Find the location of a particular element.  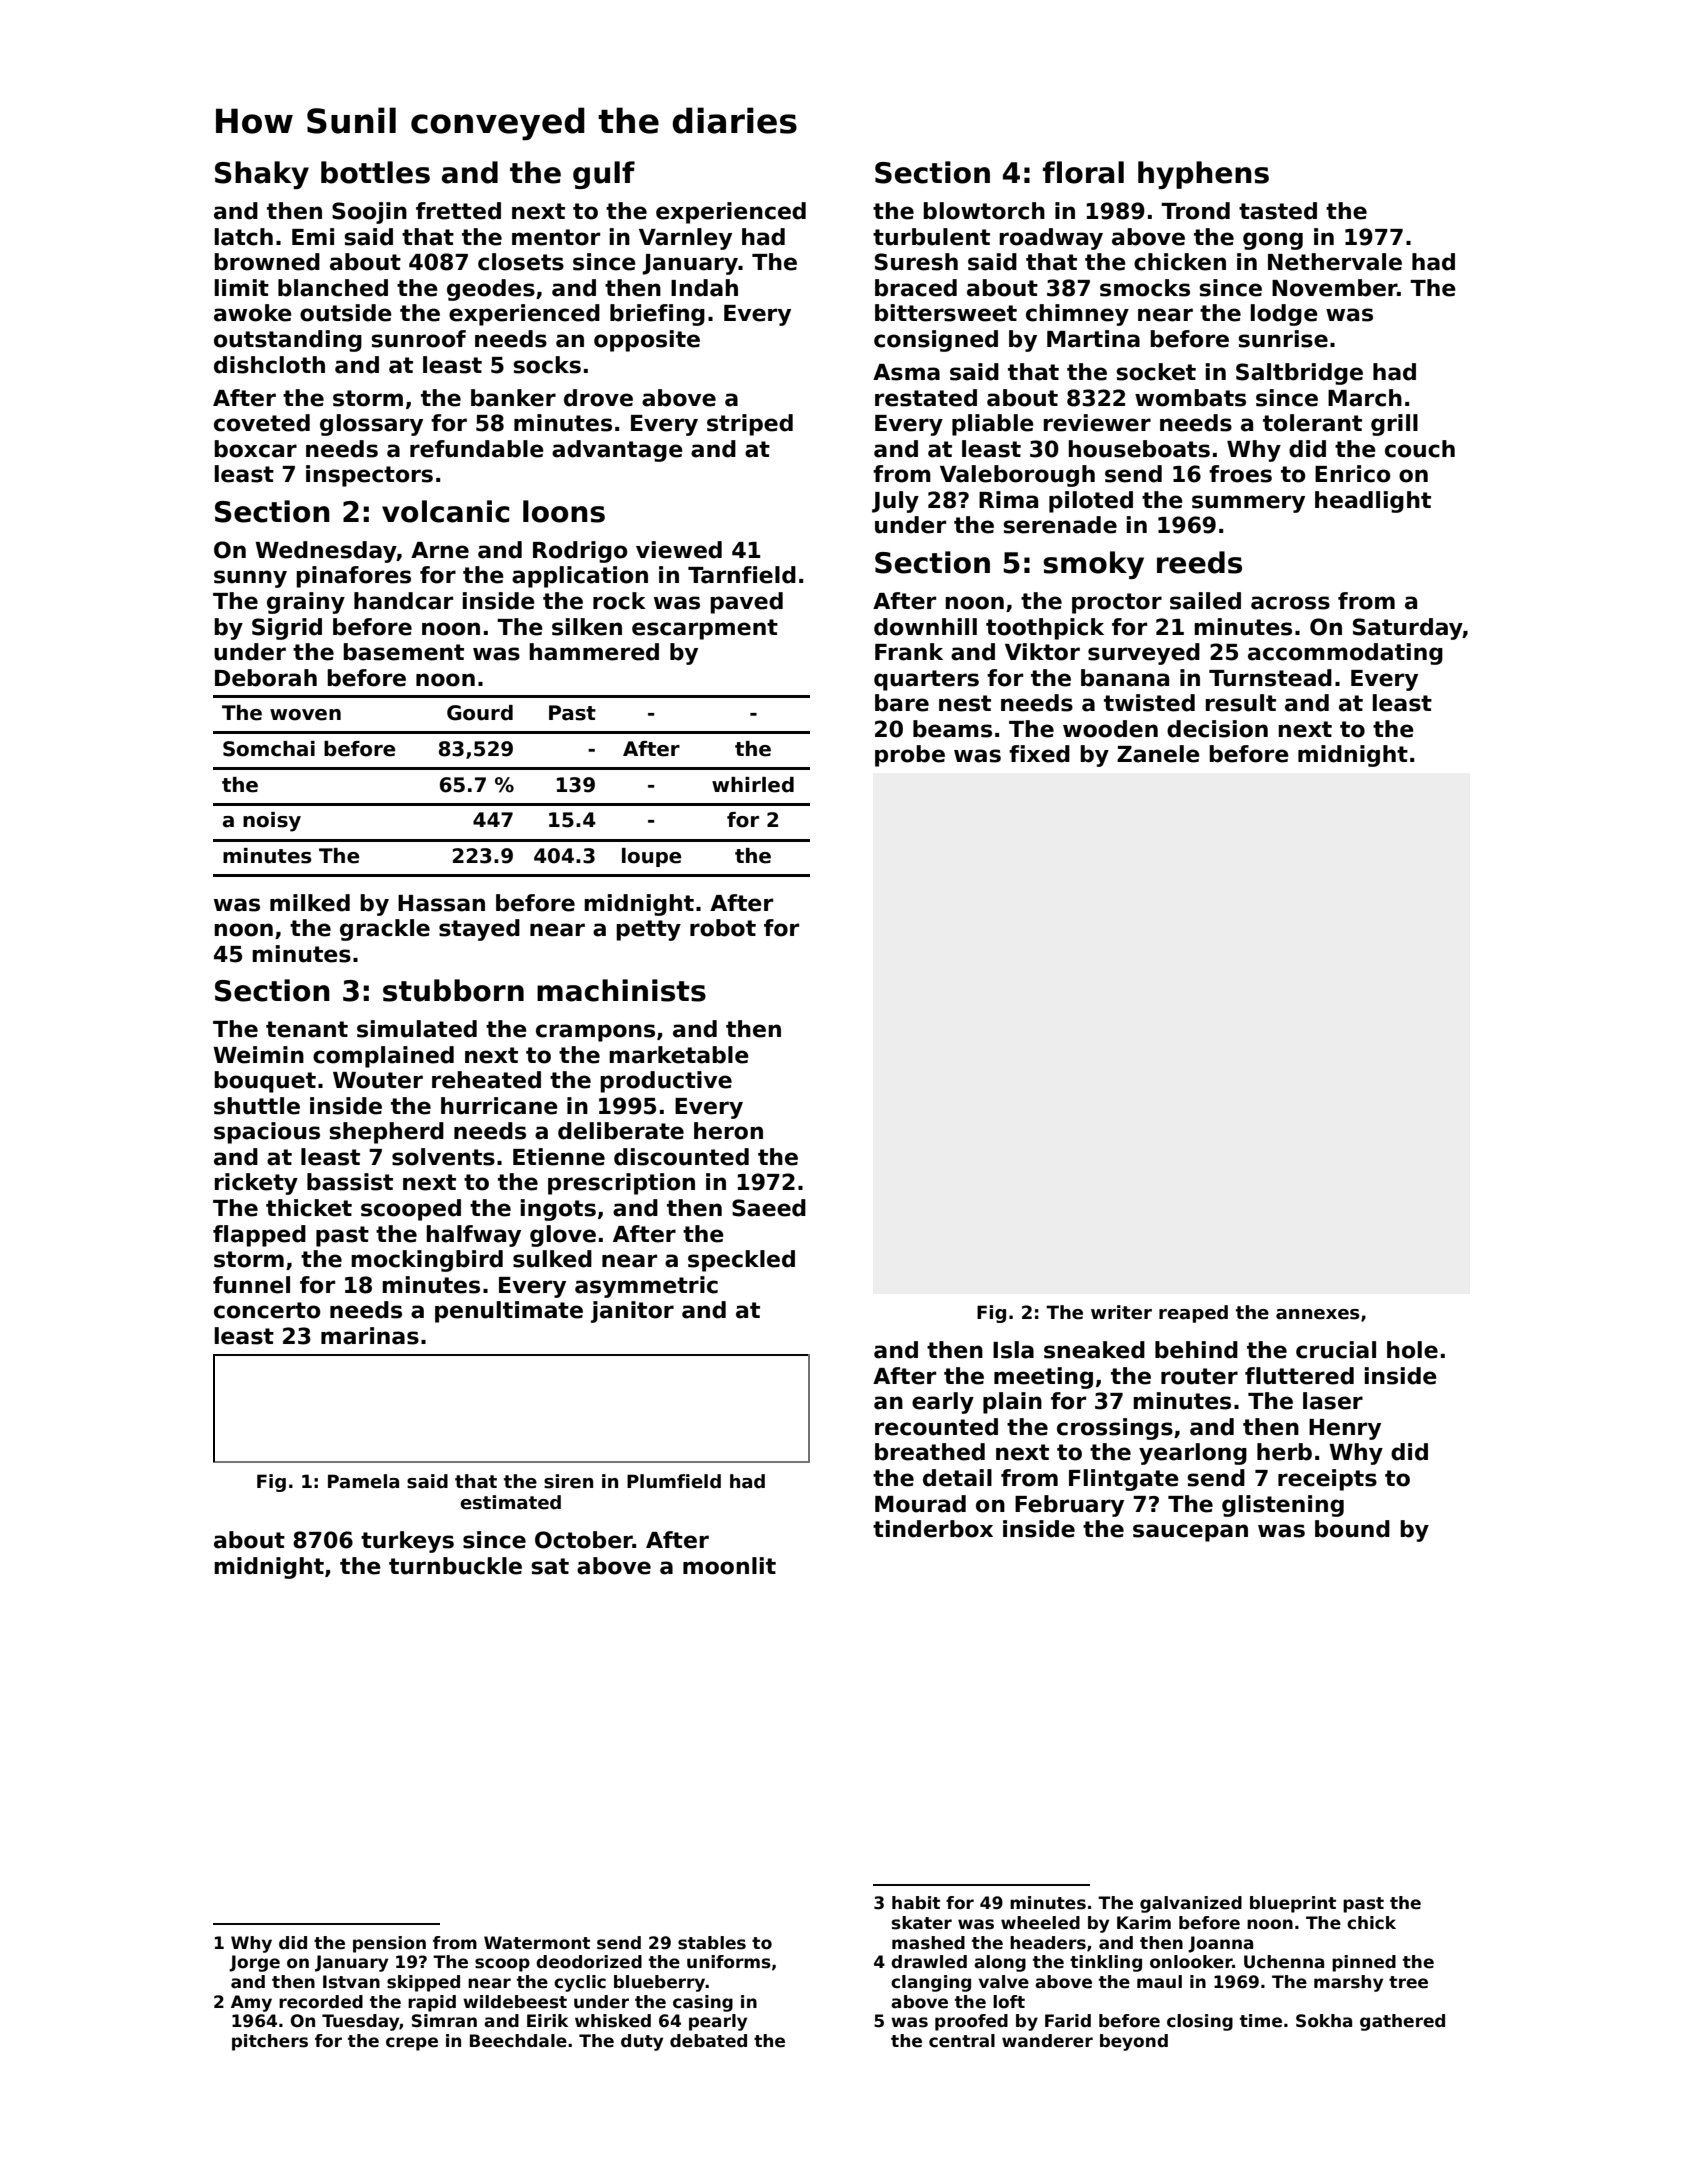

Mourad is located at coordinates (920, 1504).
